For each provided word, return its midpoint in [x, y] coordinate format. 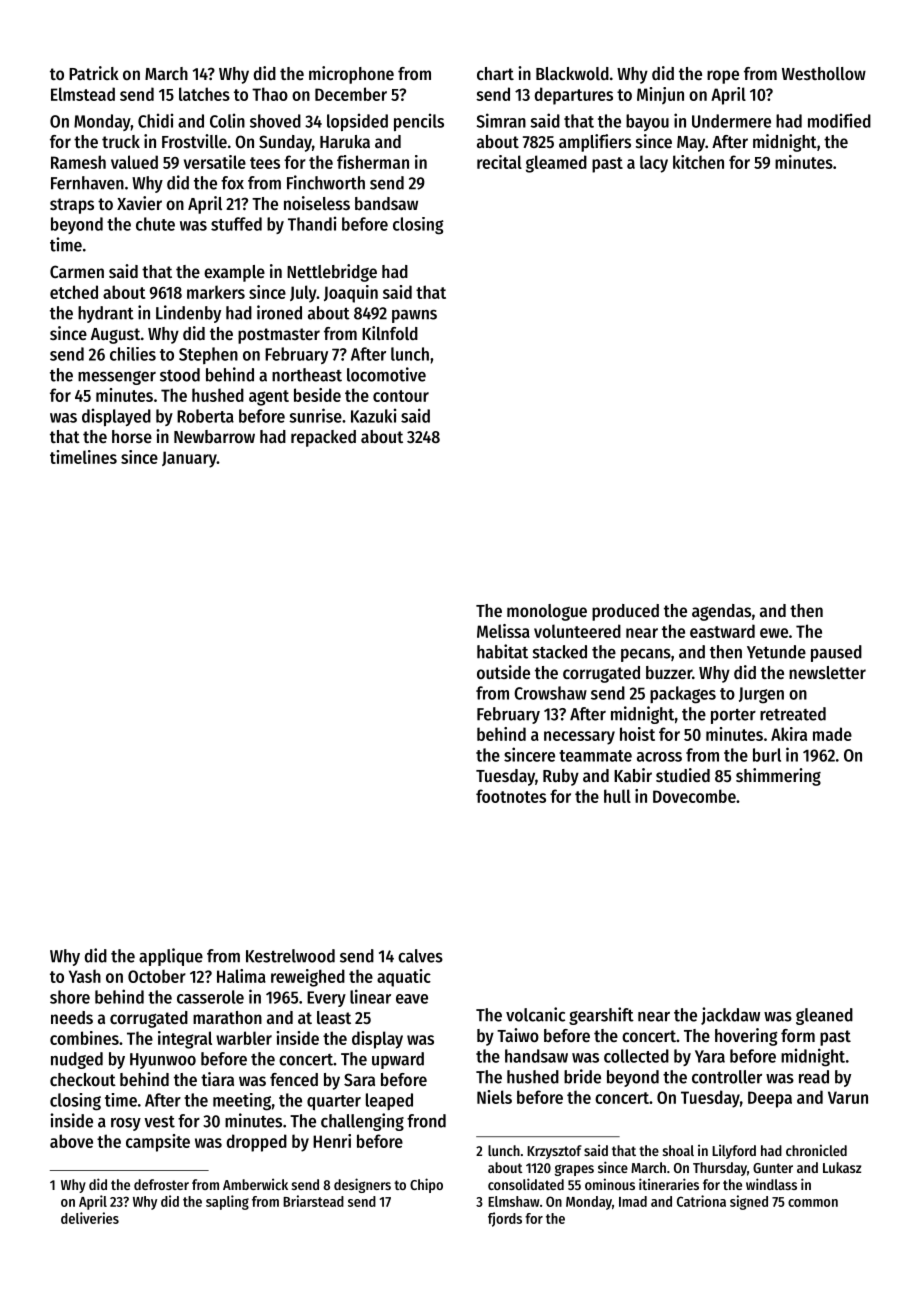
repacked [323, 438]
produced [625, 612]
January [189, 459]
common [813, 1203]
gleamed [556, 164]
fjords [505, 1219]
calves [420, 956]
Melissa [503, 631]
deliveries [90, 1218]
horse [132, 436]
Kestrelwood [290, 956]
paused [836, 653]
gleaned [824, 1016]
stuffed [236, 224]
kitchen [698, 162]
